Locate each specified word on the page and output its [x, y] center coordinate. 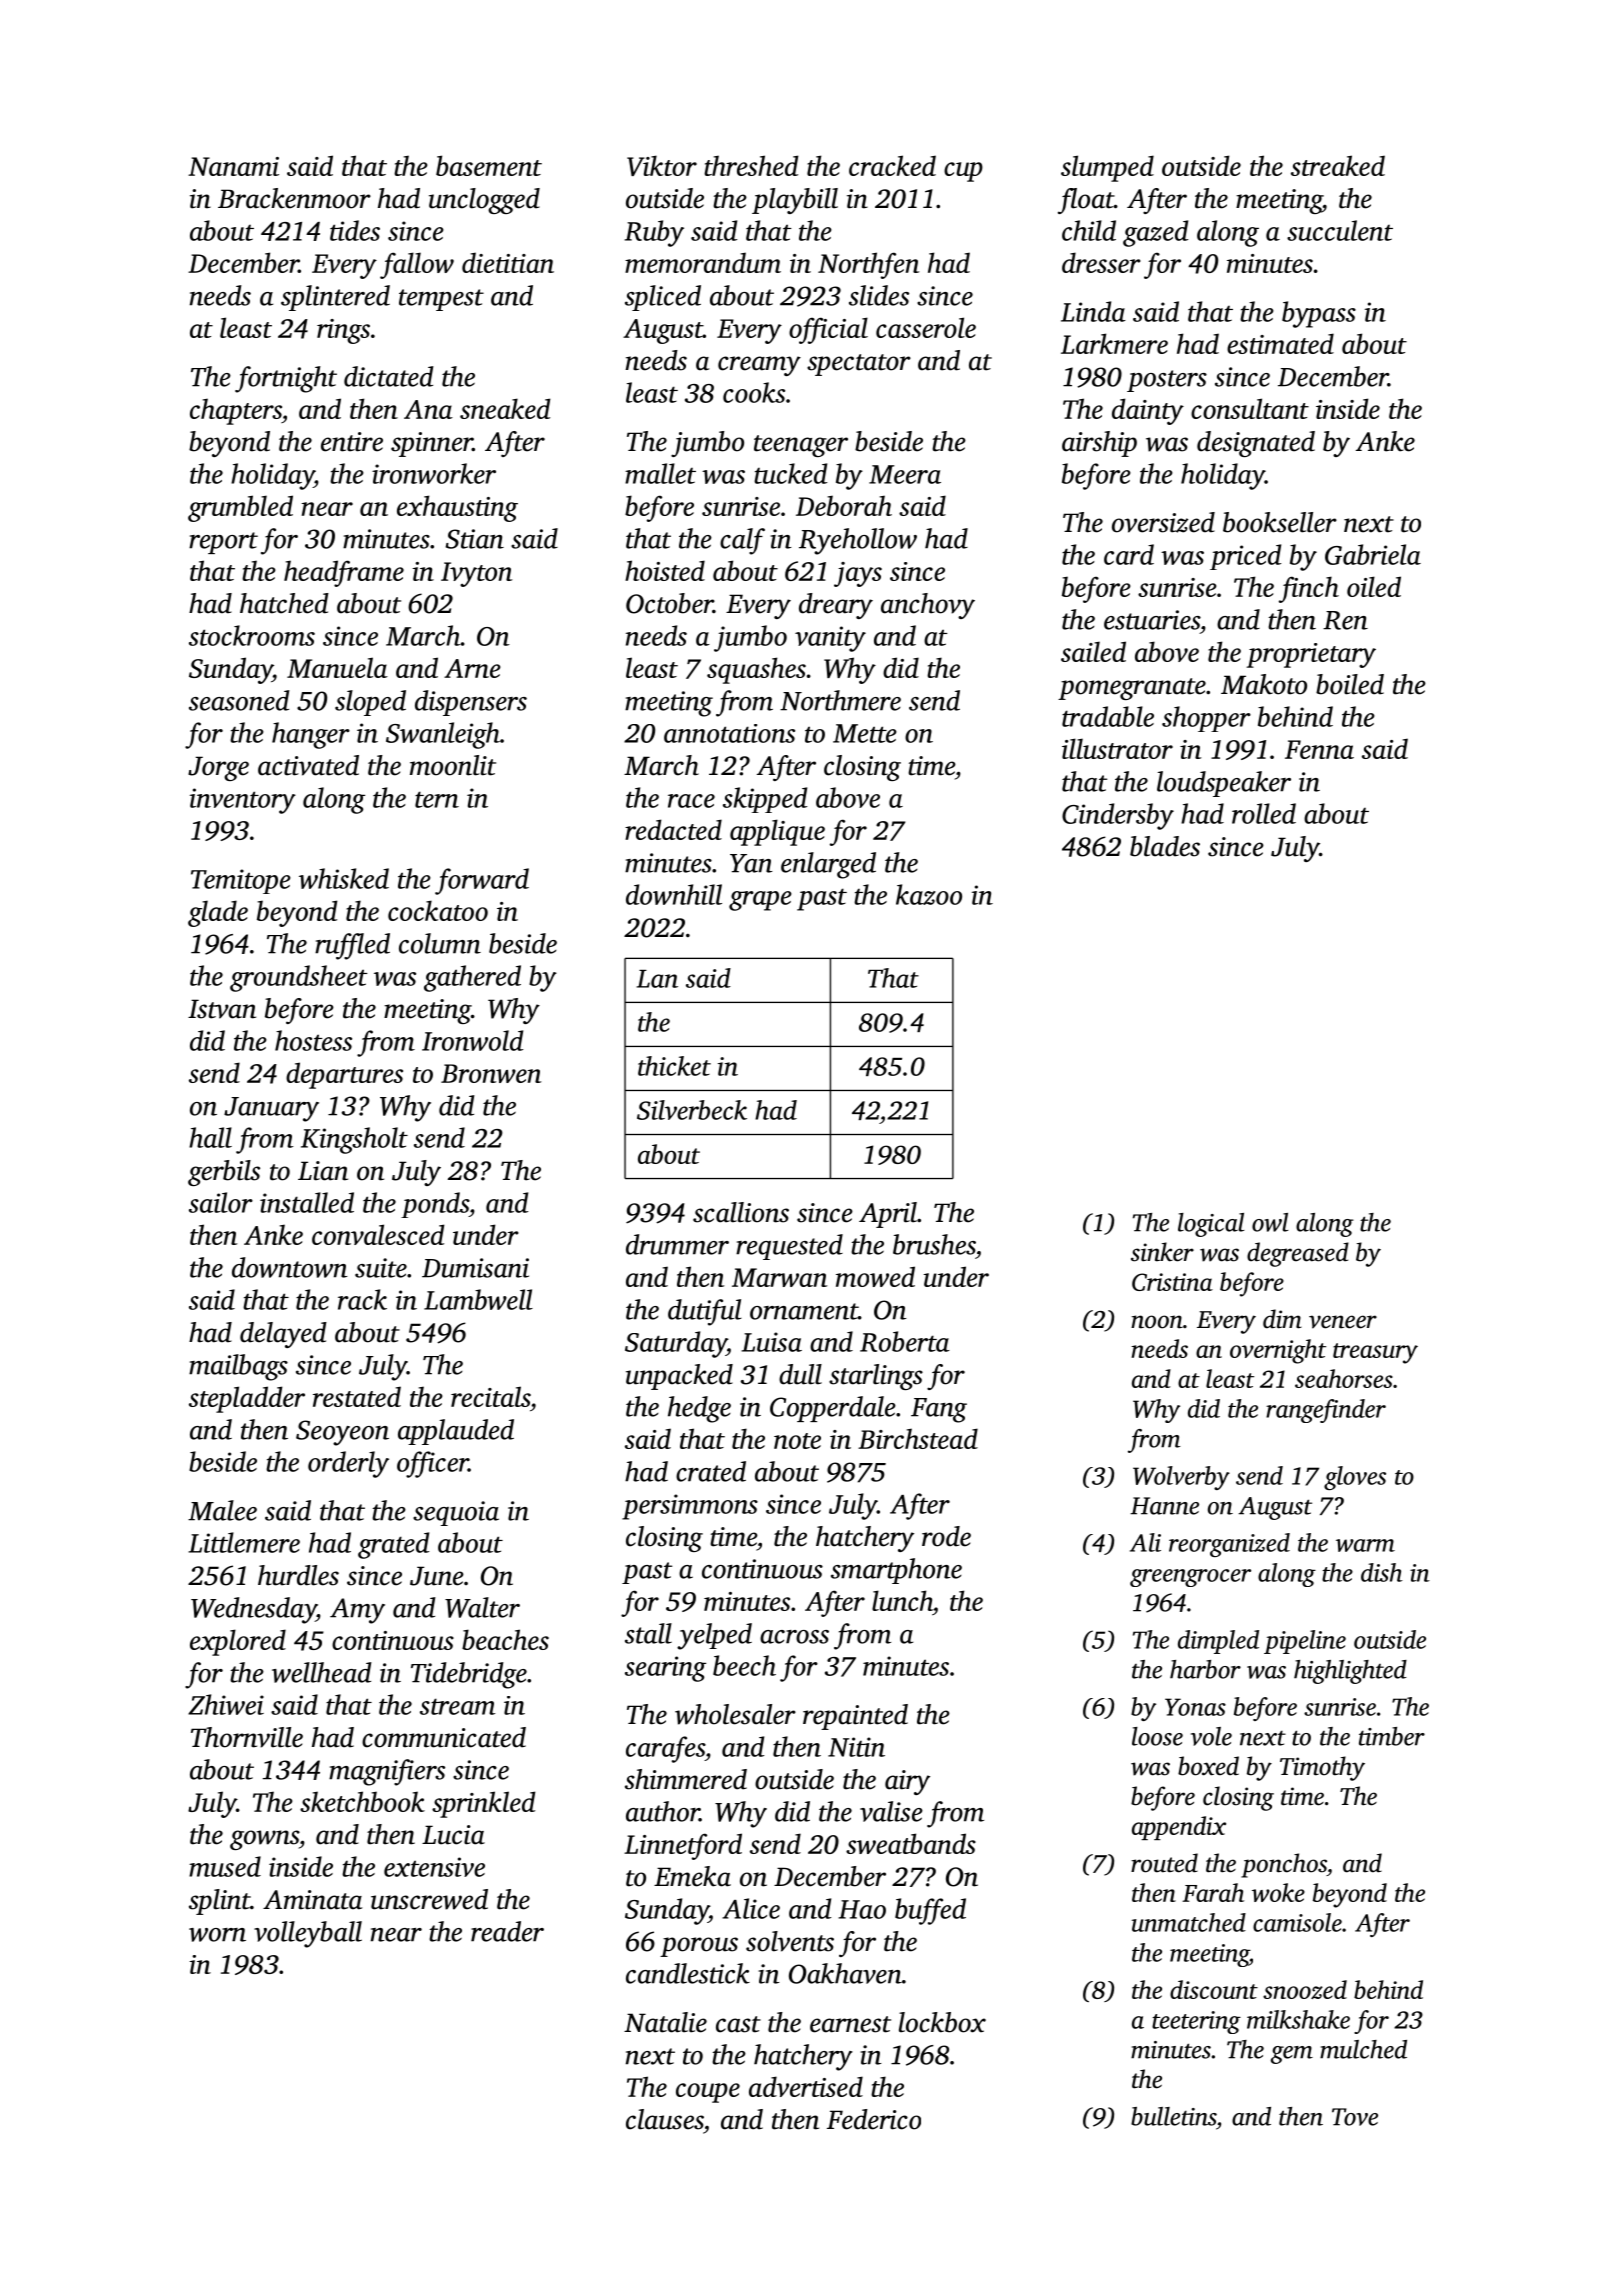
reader [507, 1931]
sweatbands [911, 1843]
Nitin [856, 1747]
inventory [243, 801]
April [888, 1215]
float [1086, 201]
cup [963, 172]
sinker [1162, 1252]
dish [1382, 1572]
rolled [1264, 813]
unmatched [1189, 1922]
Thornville [247, 1737]
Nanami [233, 166]
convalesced [378, 1234]
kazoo [929, 894]
